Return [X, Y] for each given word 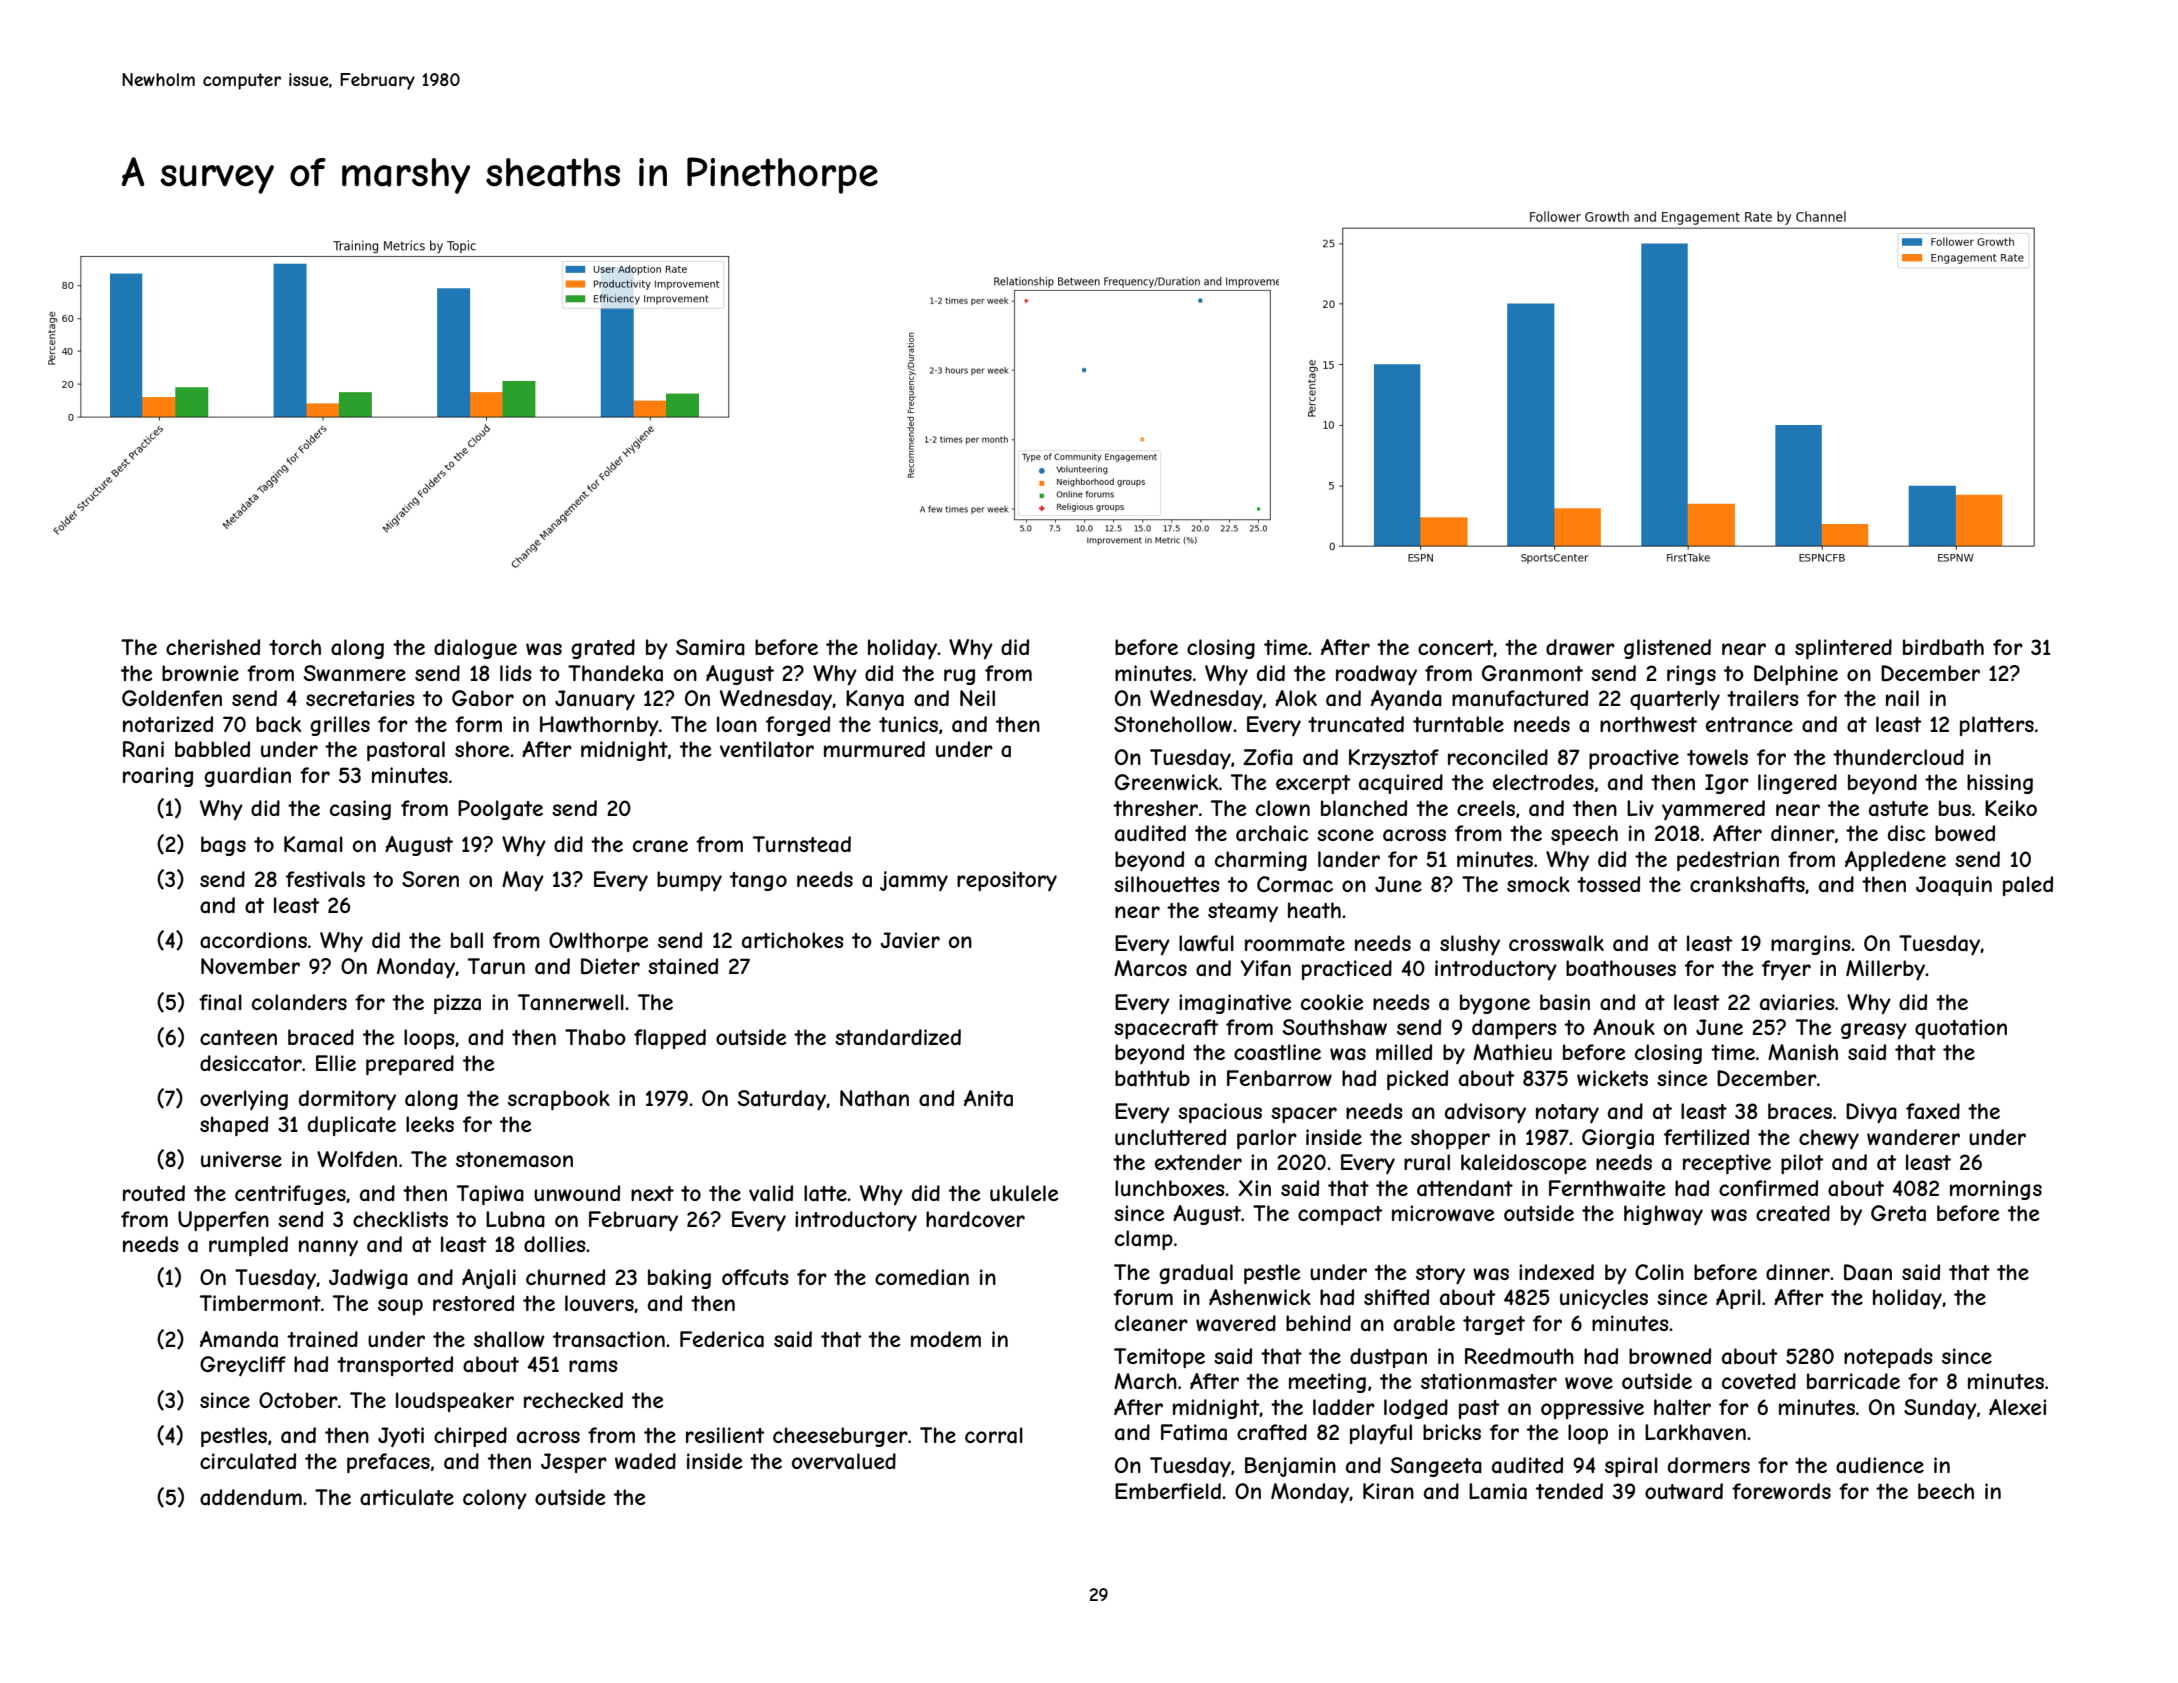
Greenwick [1167, 782]
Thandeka [615, 673]
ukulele [1024, 1193]
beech [1946, 1491]
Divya [1871, 1113]
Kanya [875, 700]
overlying [244, 1100]
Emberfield [1168, 1491]
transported [395, 1366]
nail [1902, 698]
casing [360, 810]
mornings [1996, 1190]
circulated [248, 1461]
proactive [1634, 759]
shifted [1396, 1297]
